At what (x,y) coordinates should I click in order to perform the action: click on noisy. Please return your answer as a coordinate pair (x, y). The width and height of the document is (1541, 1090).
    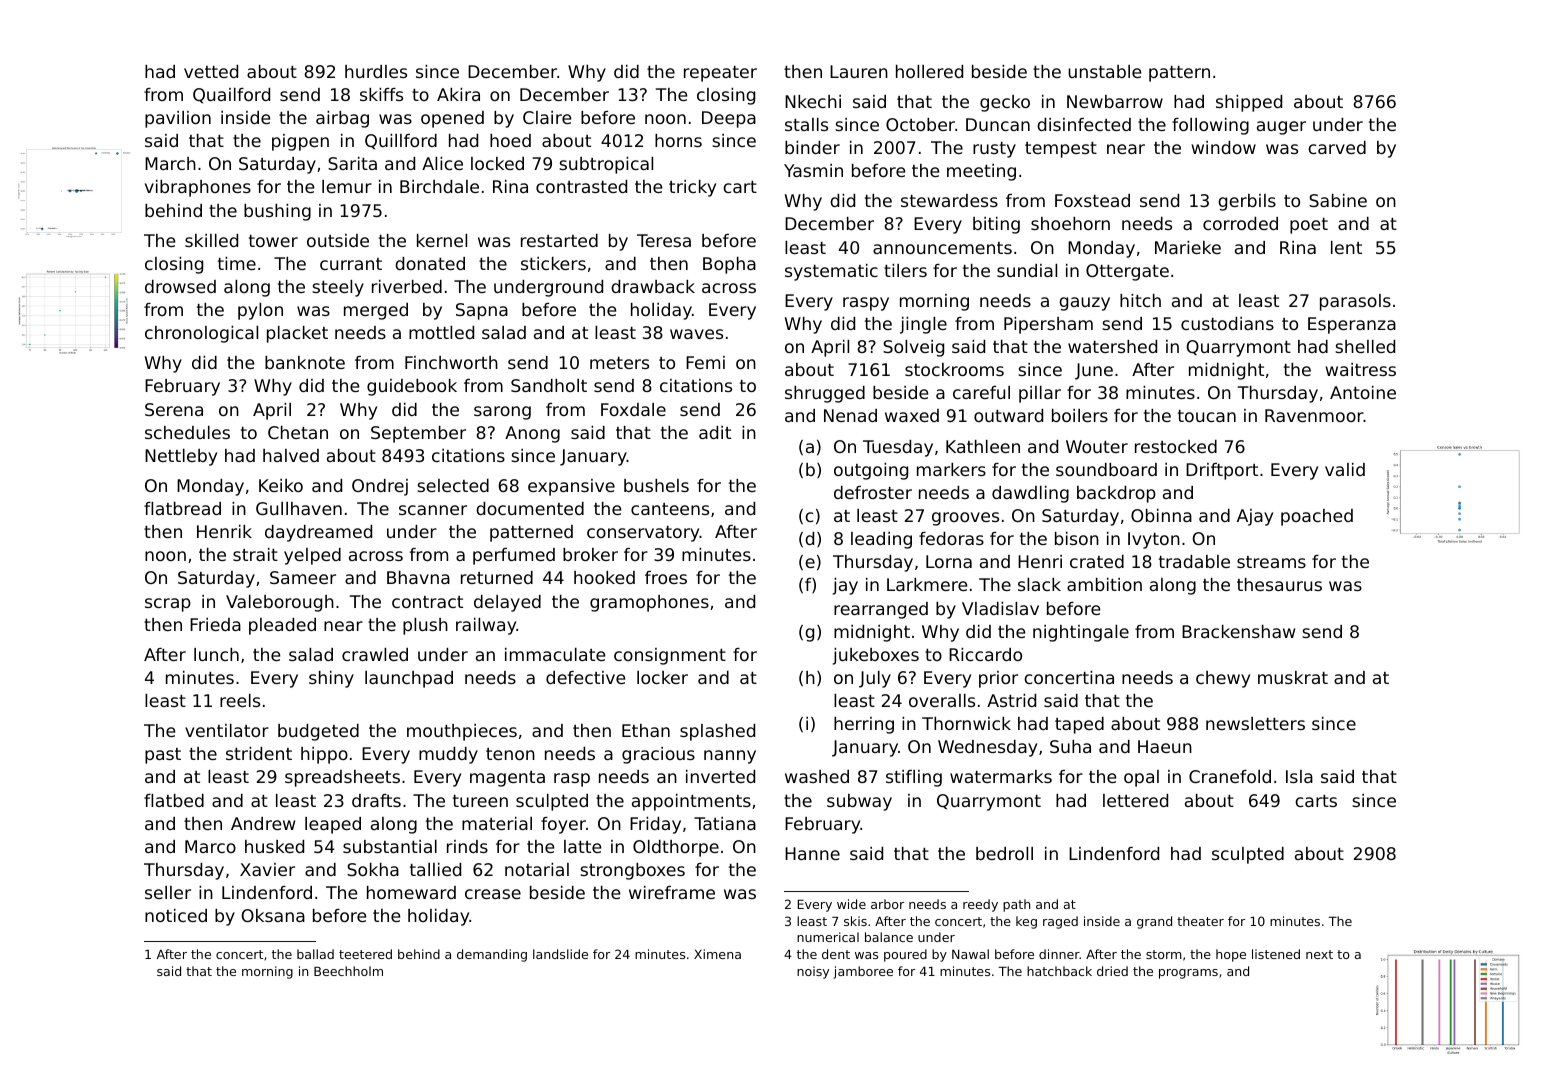
    Looking at the image, I should click on (813, 972).
